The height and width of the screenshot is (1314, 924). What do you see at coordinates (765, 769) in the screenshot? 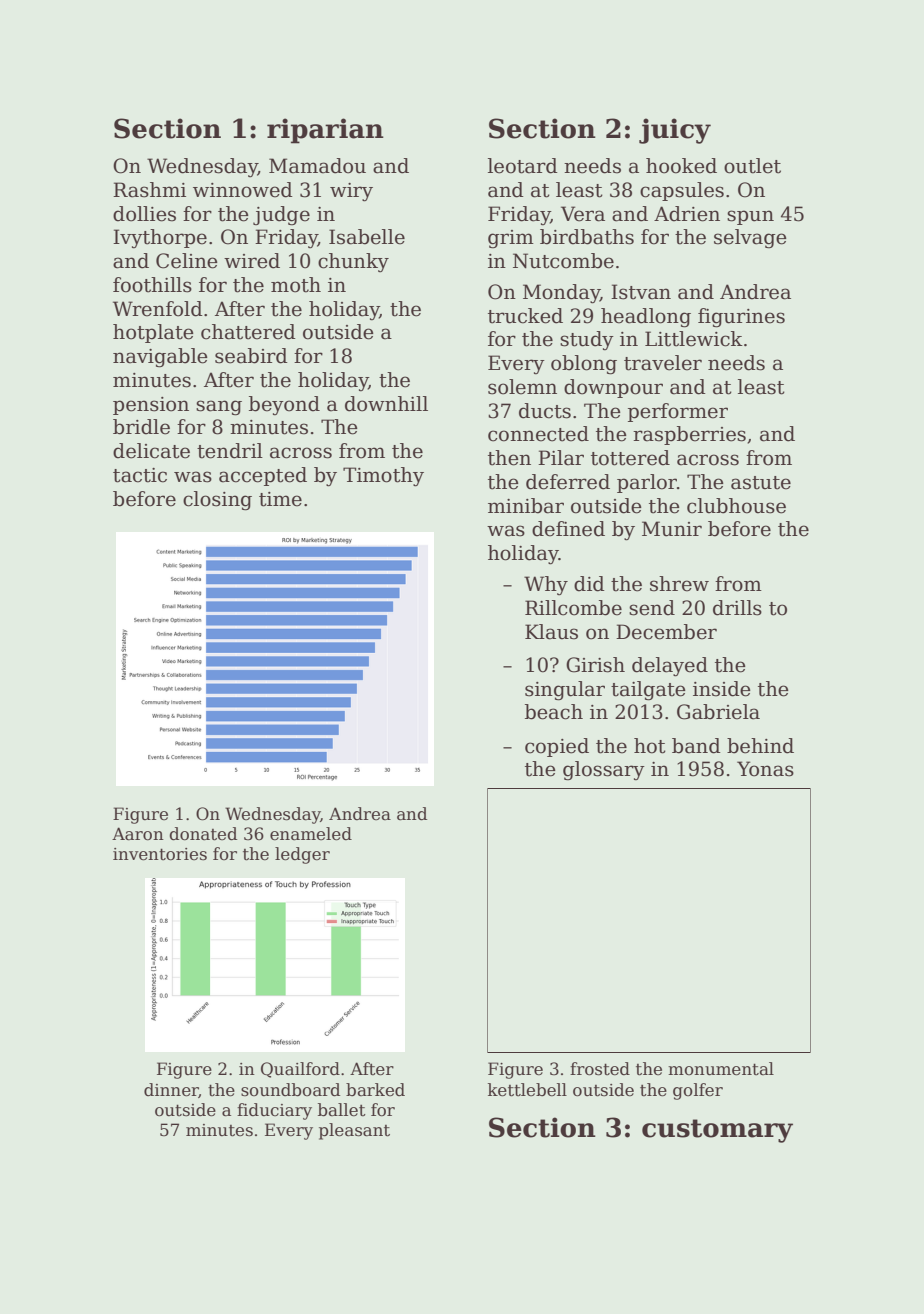
I see `Yonas` at bounding box center [765, 769].
